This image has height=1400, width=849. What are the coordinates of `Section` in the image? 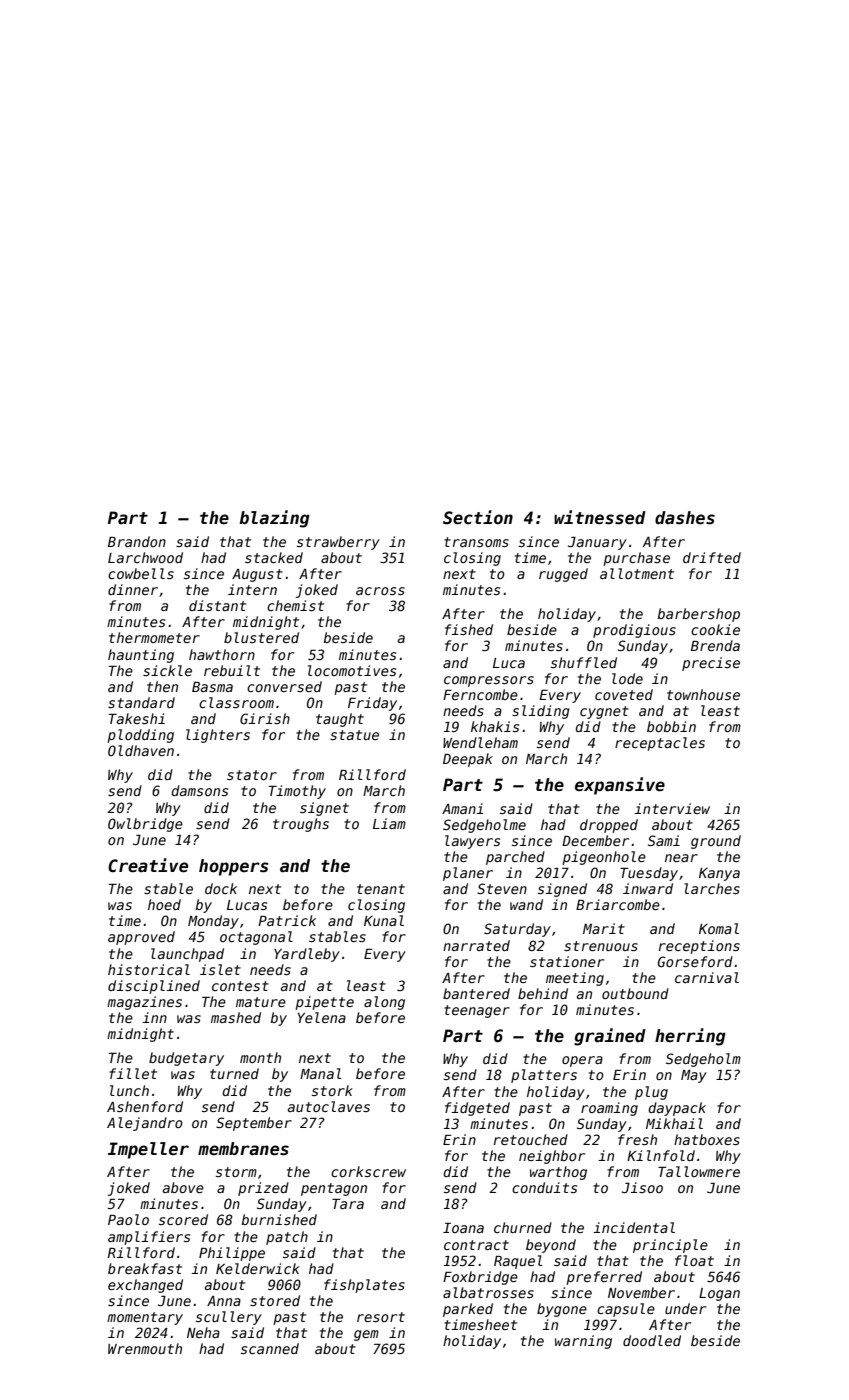 It's located at (478, 517).
